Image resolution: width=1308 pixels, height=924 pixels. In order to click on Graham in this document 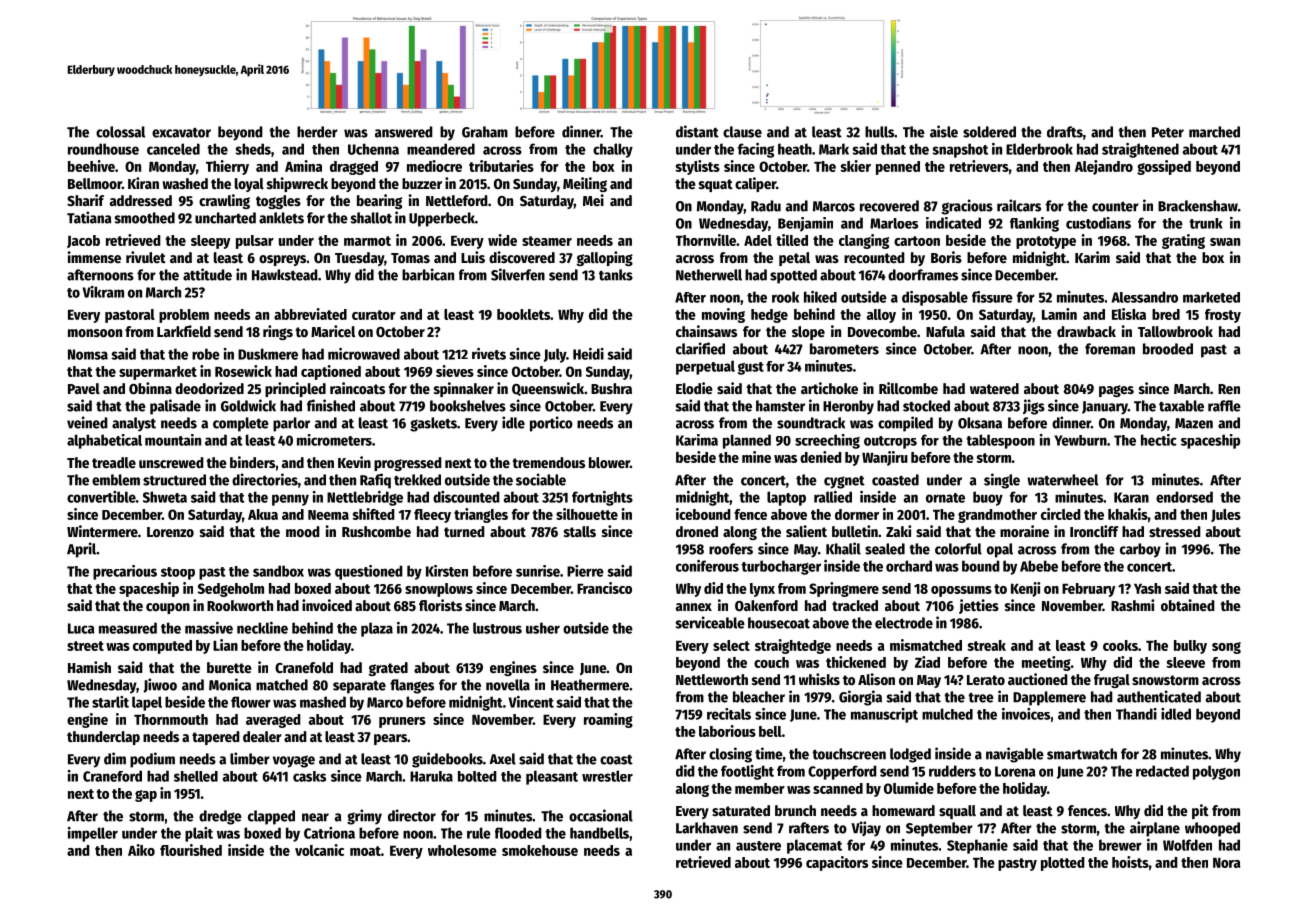, I will do `click(485, 132)`.
